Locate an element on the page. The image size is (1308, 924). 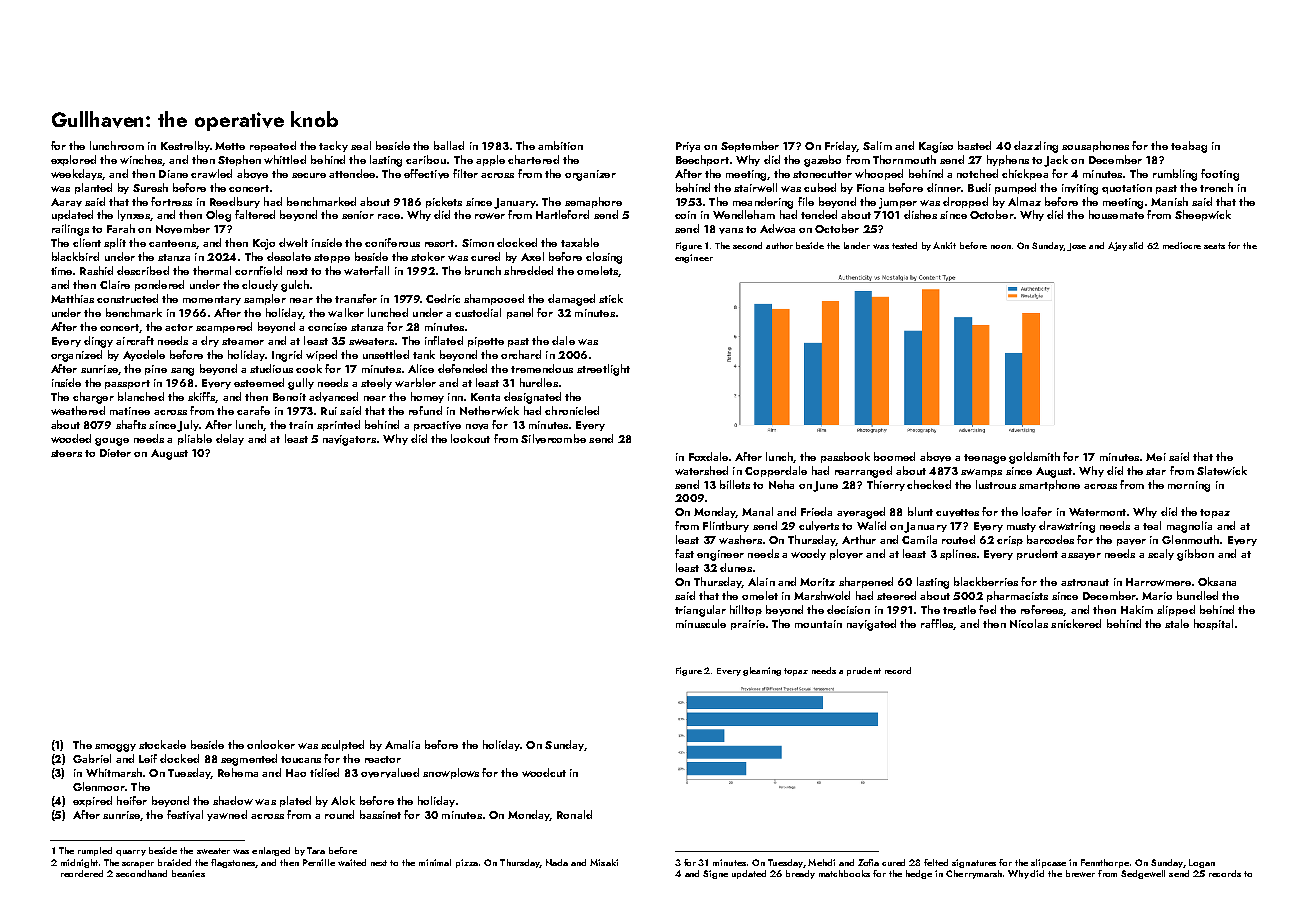
smoggy is located at coordinates (115, 748).
